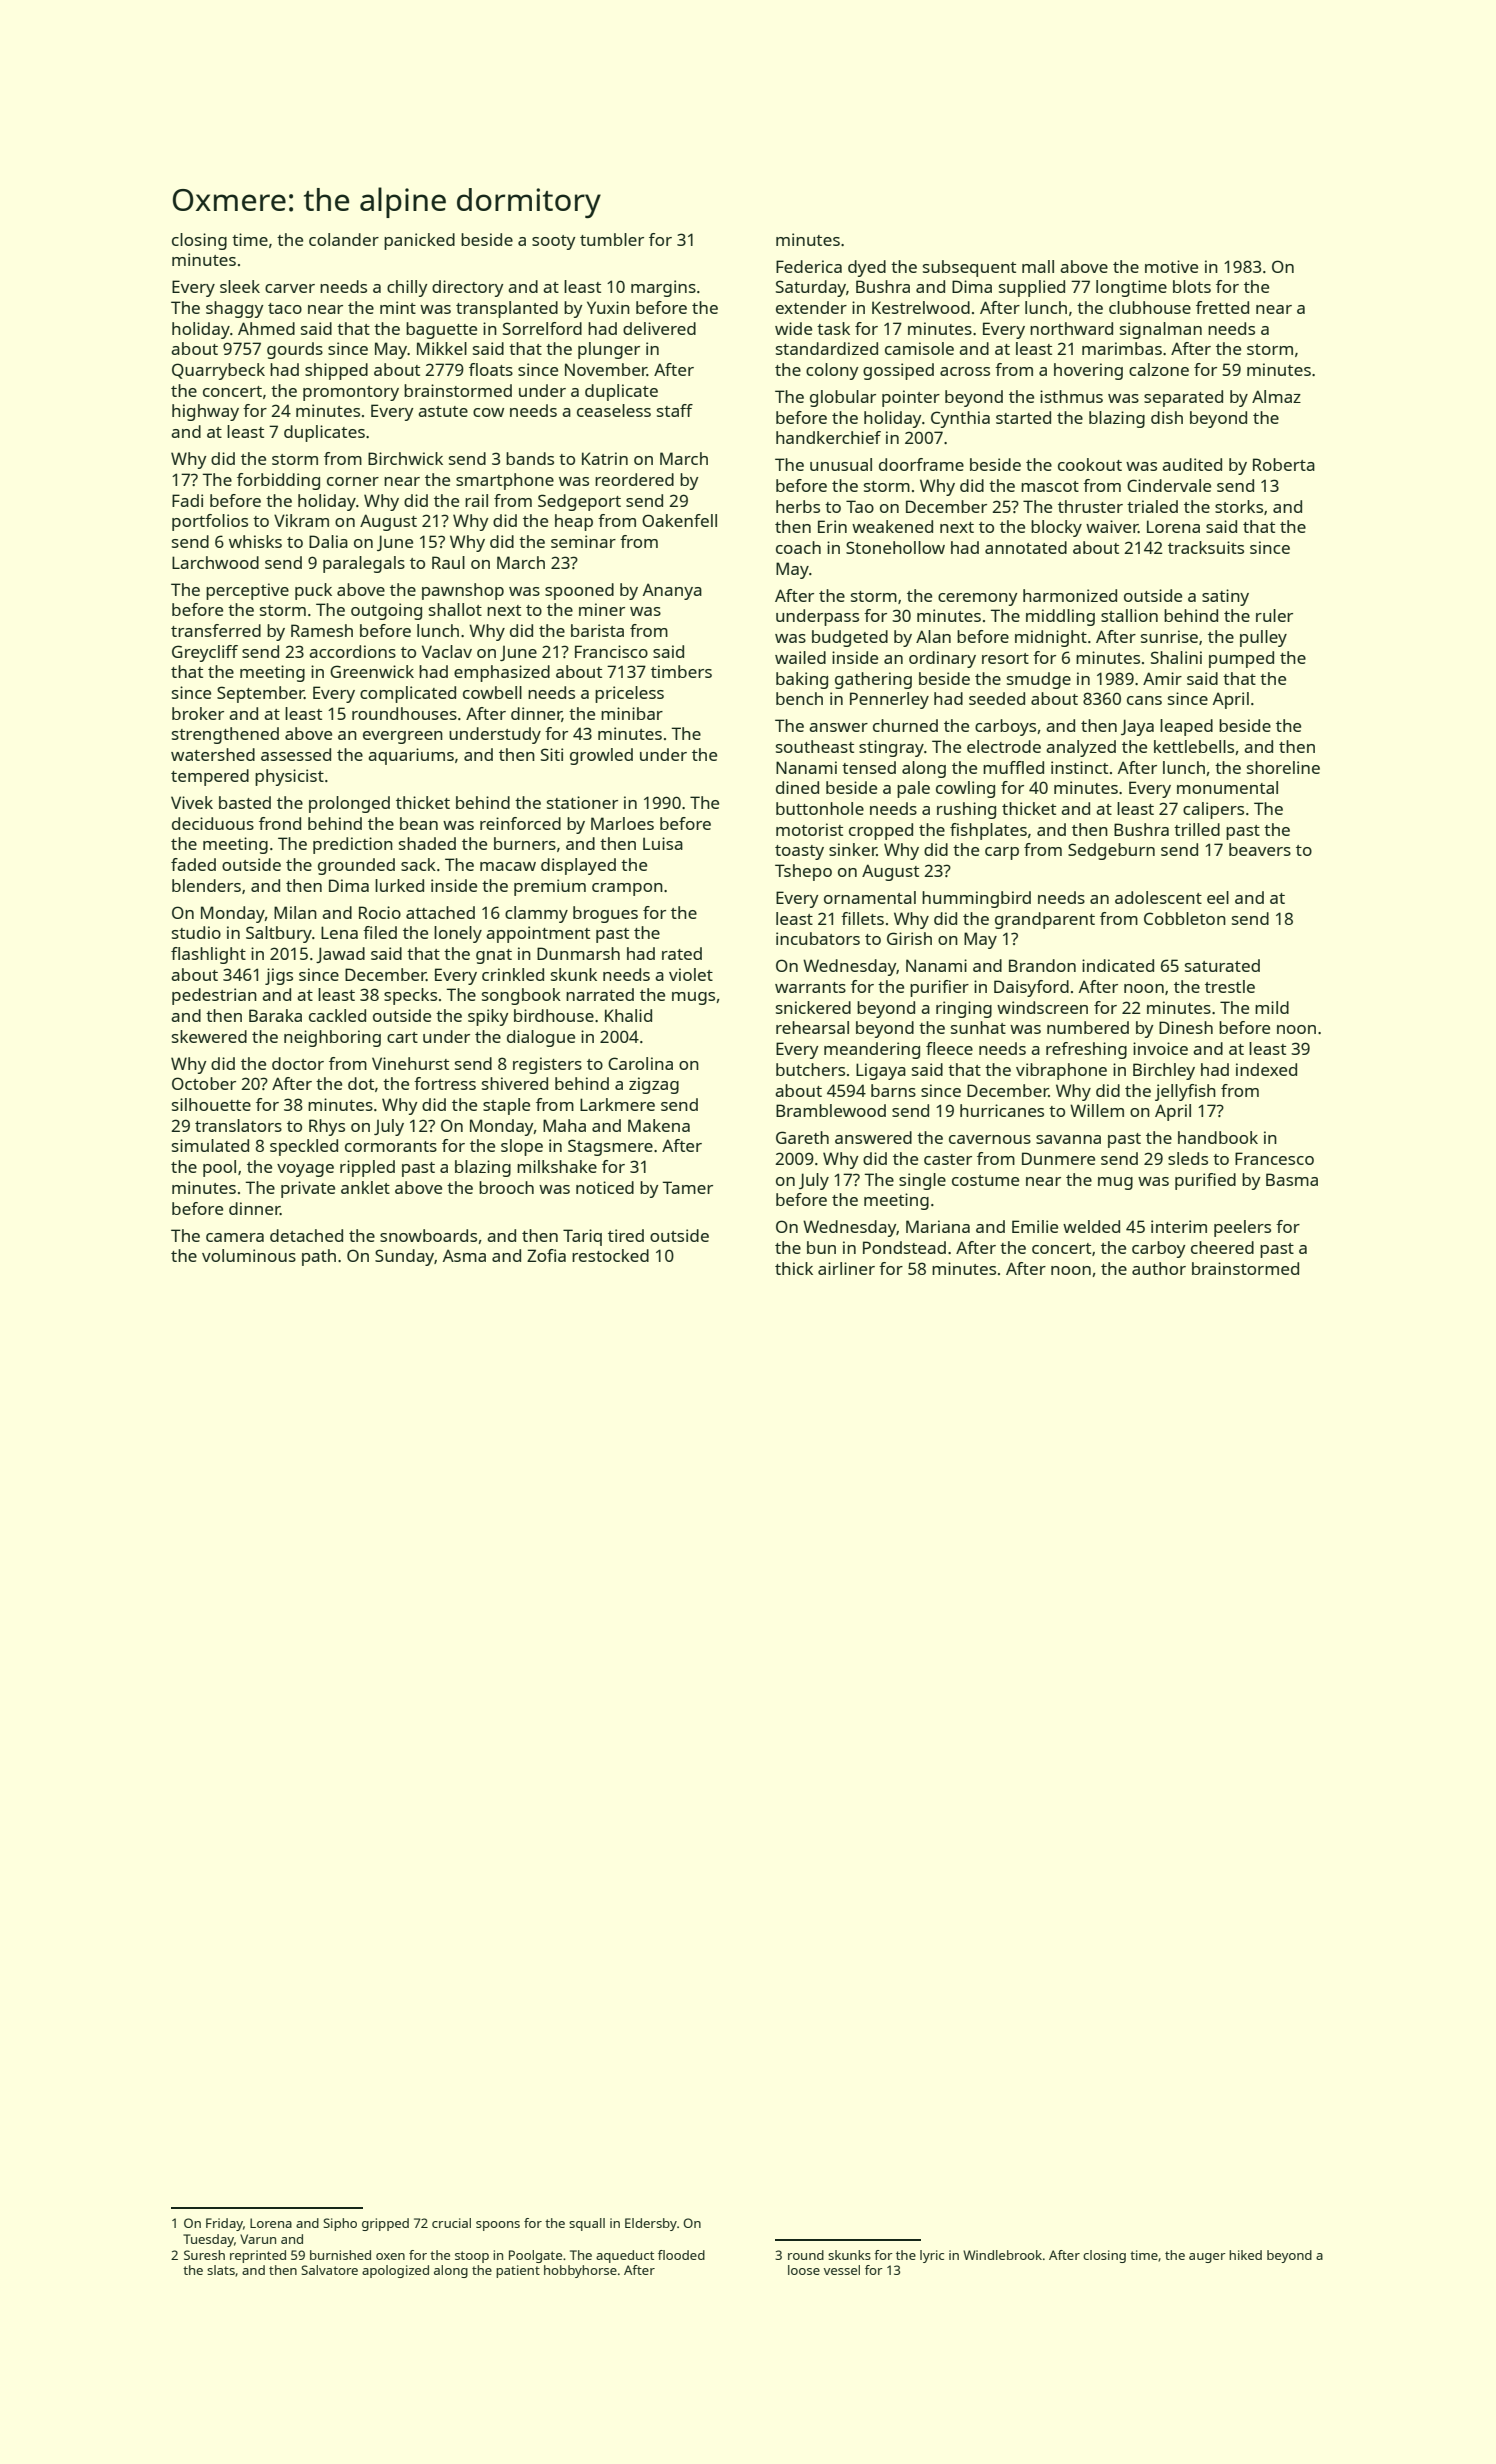  I want to click on carver, so click(290, 288).
